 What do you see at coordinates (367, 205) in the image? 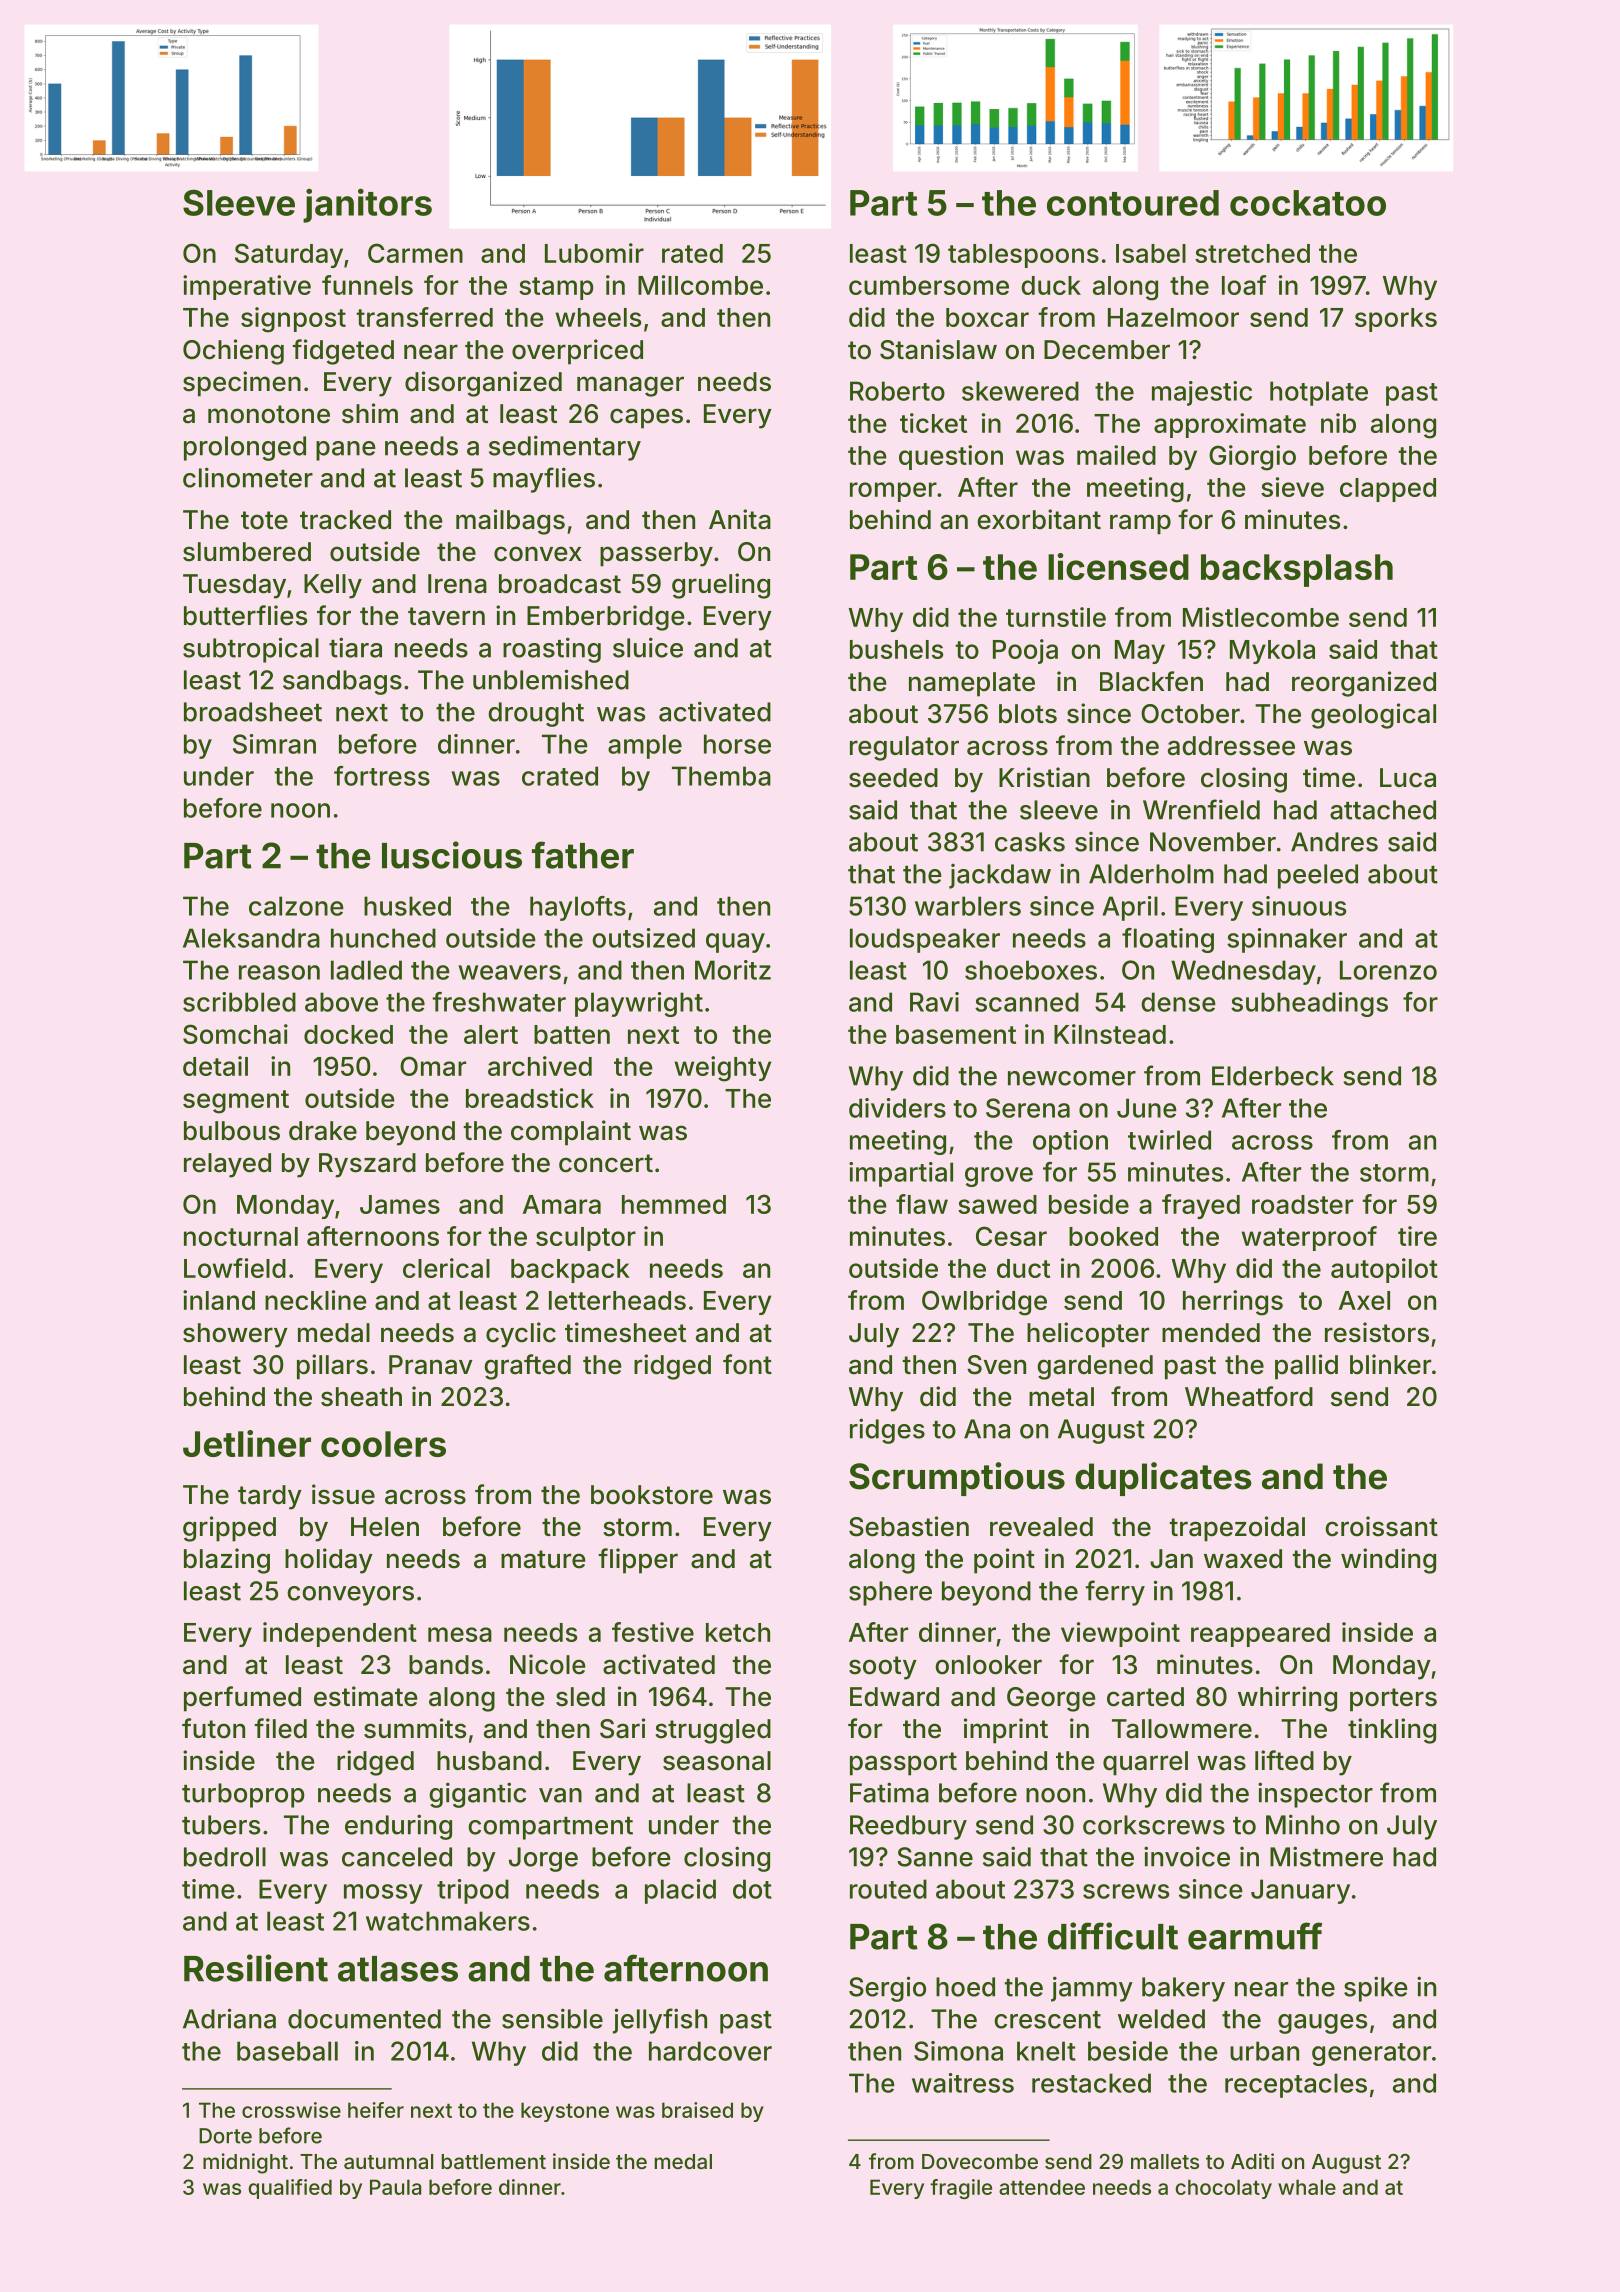
I see `janitors` at bounding box center [367, 205].
